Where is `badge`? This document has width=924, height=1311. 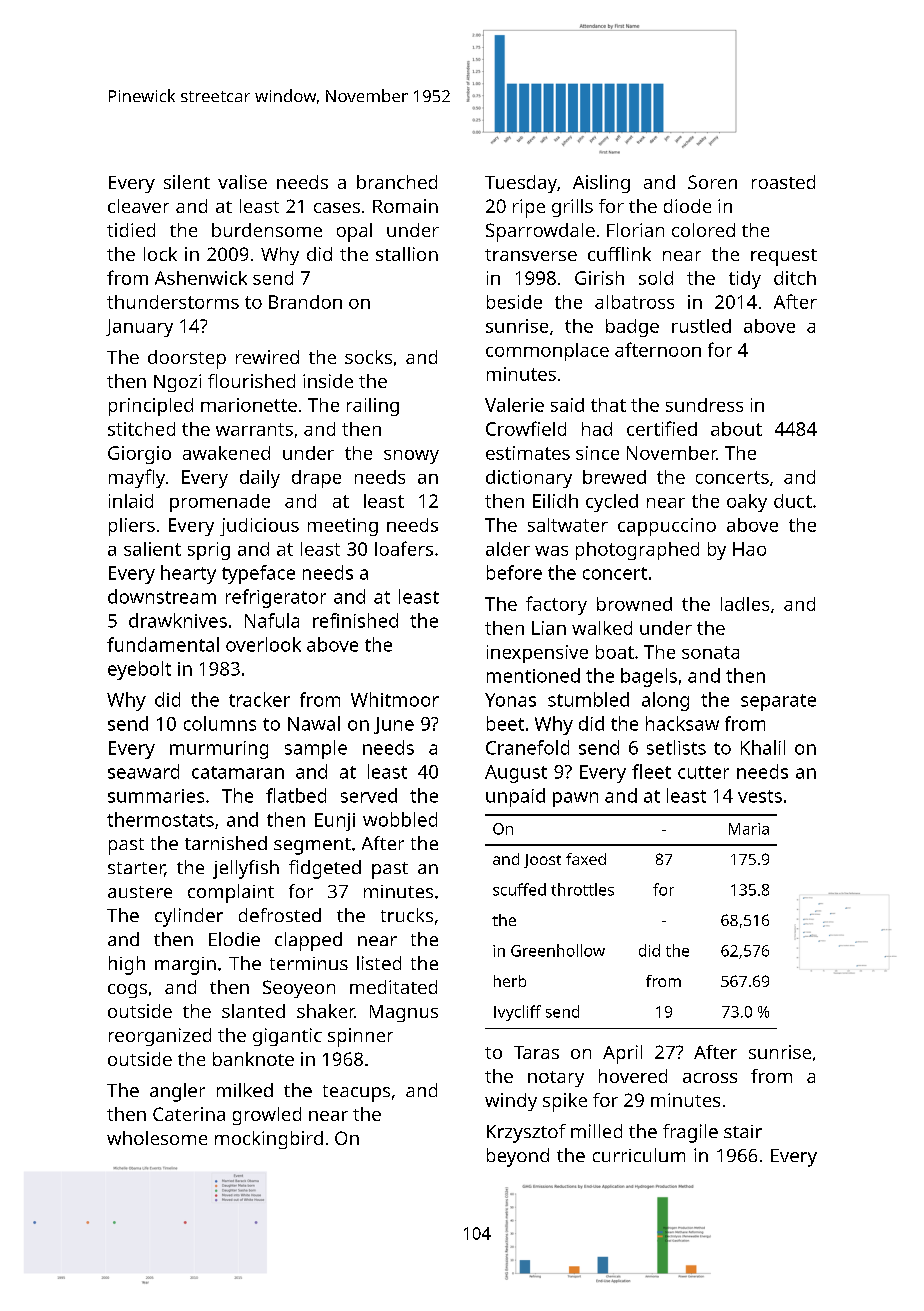
badge is located at coordinates (632, 328).
